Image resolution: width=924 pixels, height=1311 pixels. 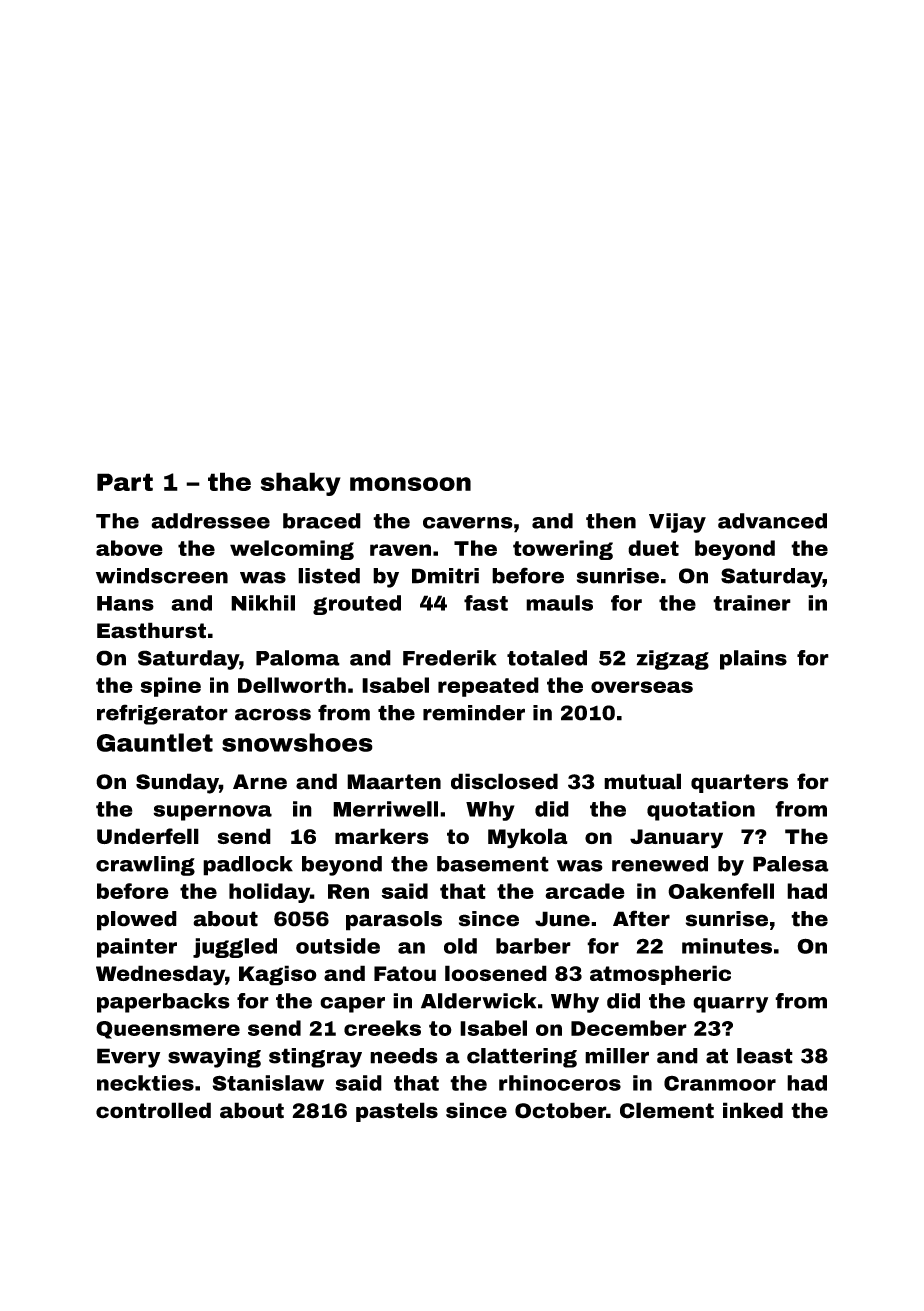 I want to click on disclosed, so click(x=504, y=781).
